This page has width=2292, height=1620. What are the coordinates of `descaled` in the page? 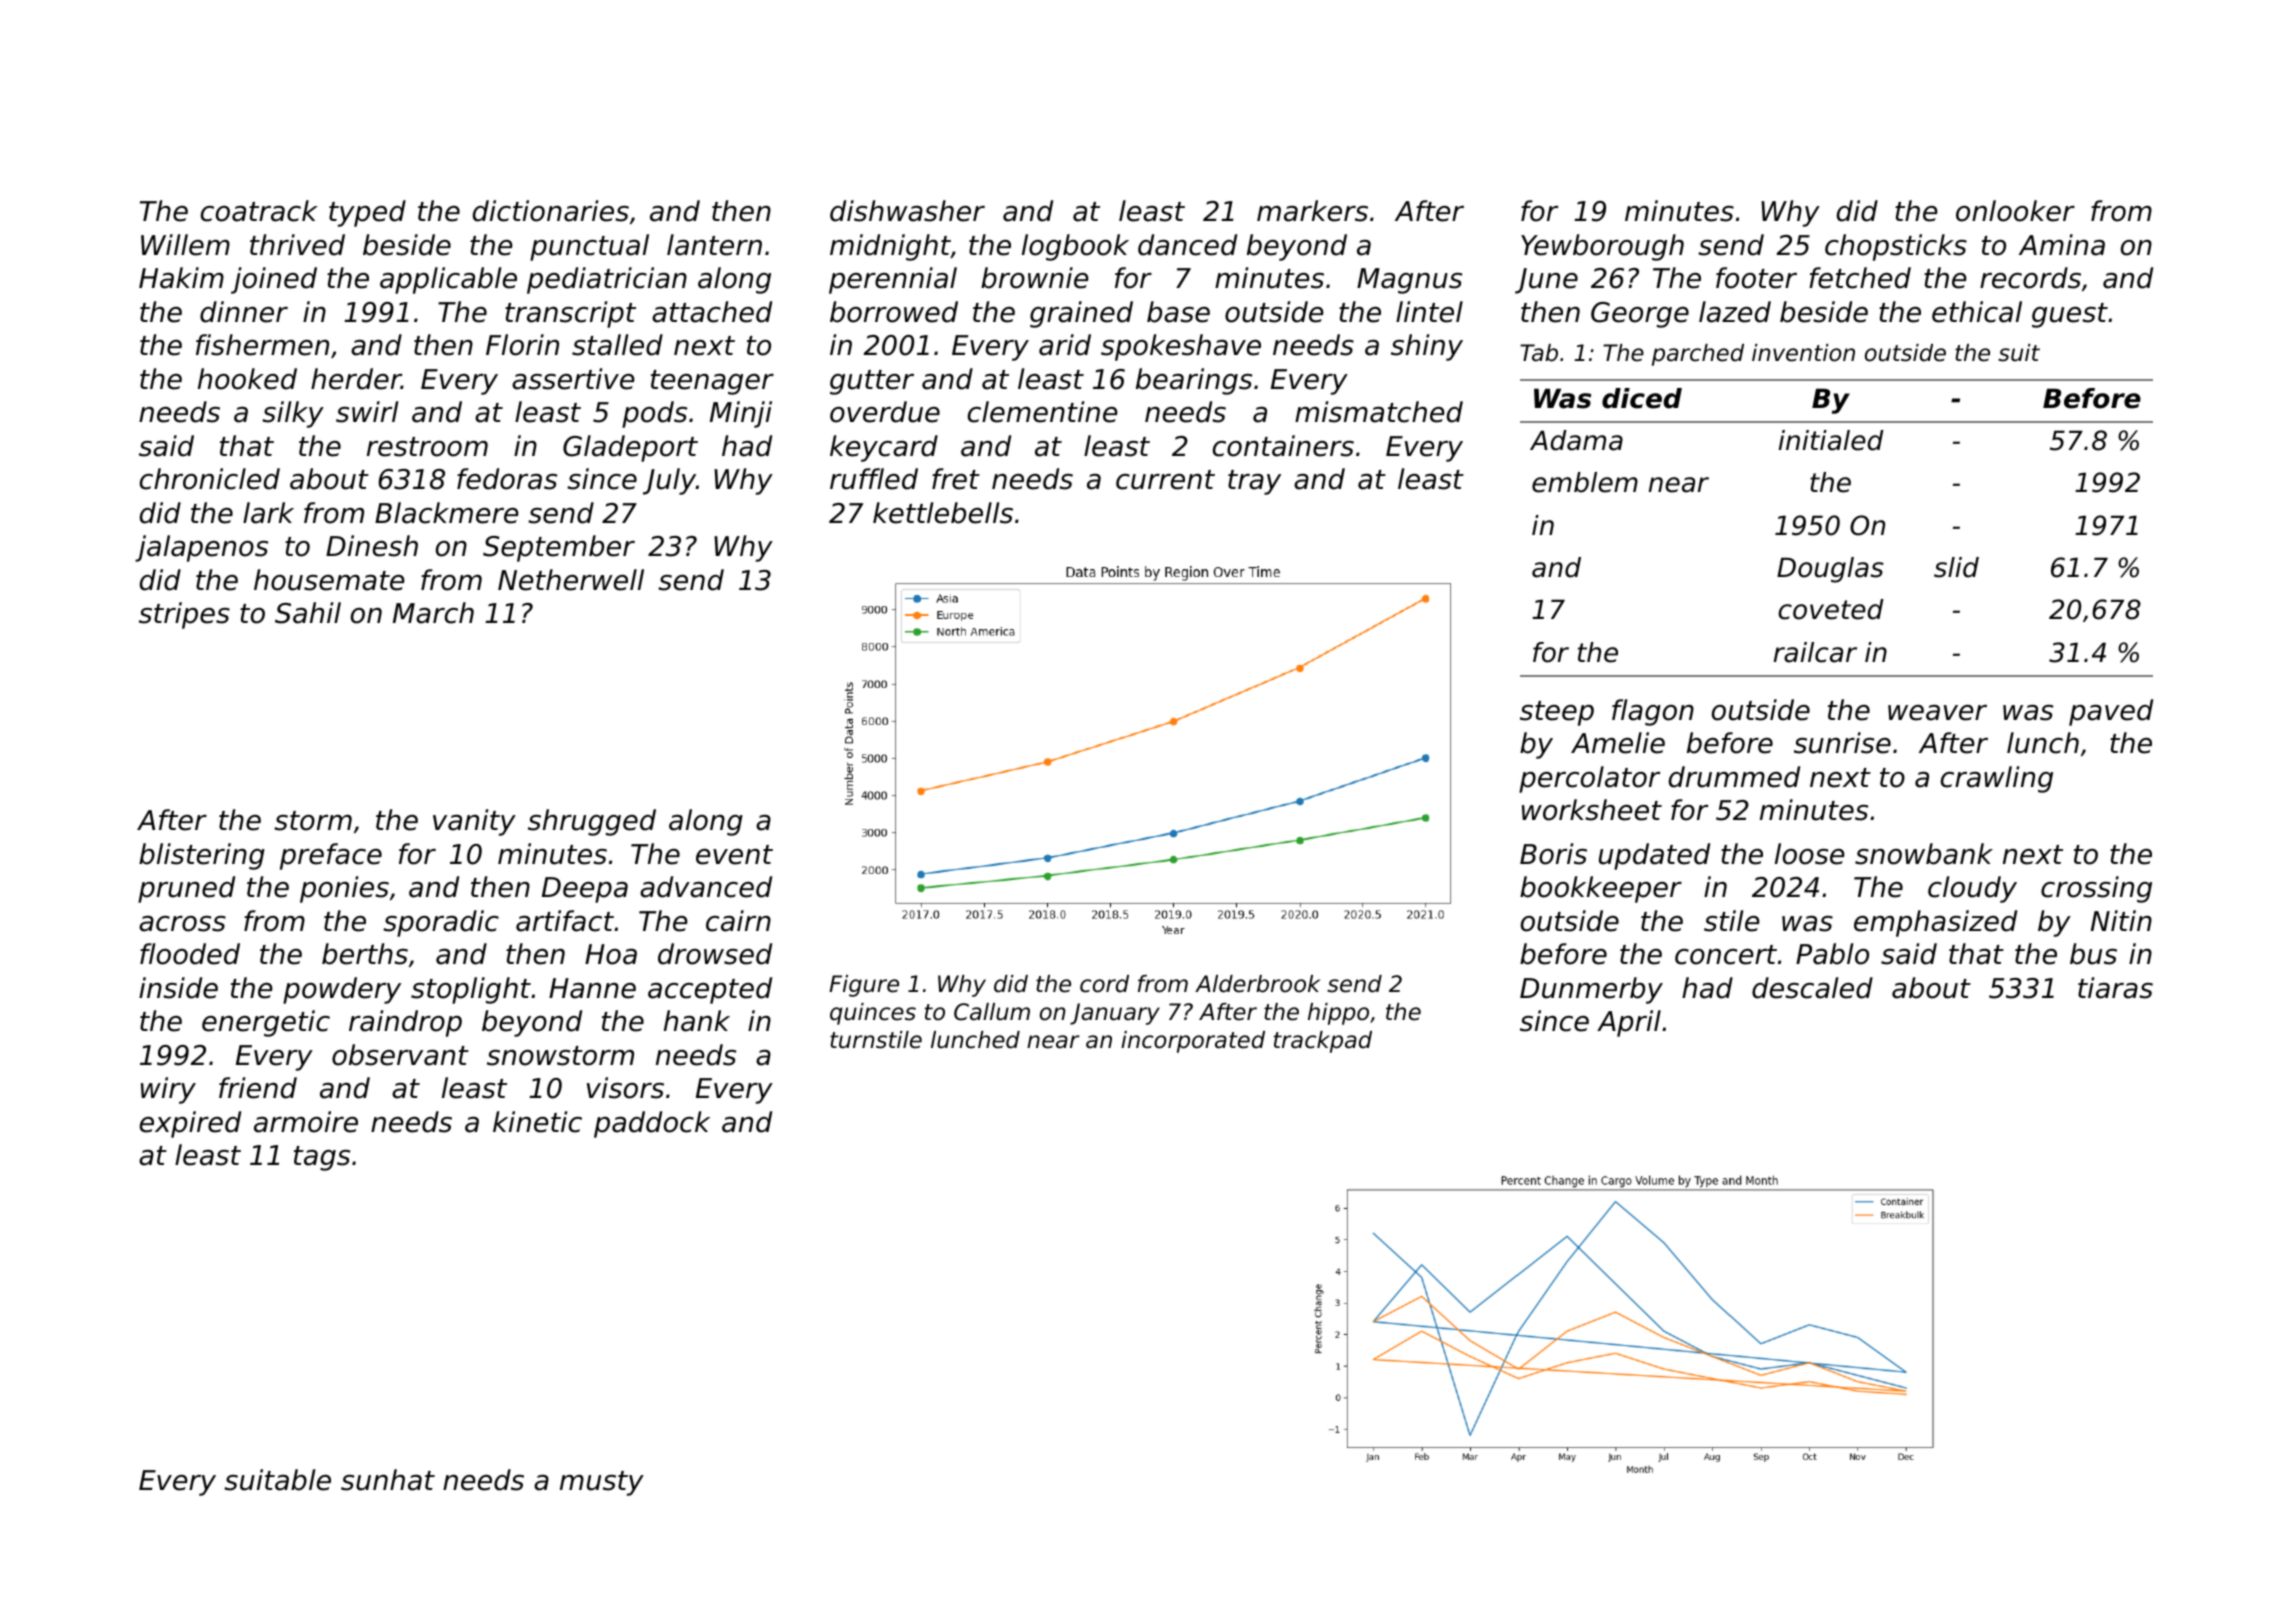 It's located at (1812, 988).
